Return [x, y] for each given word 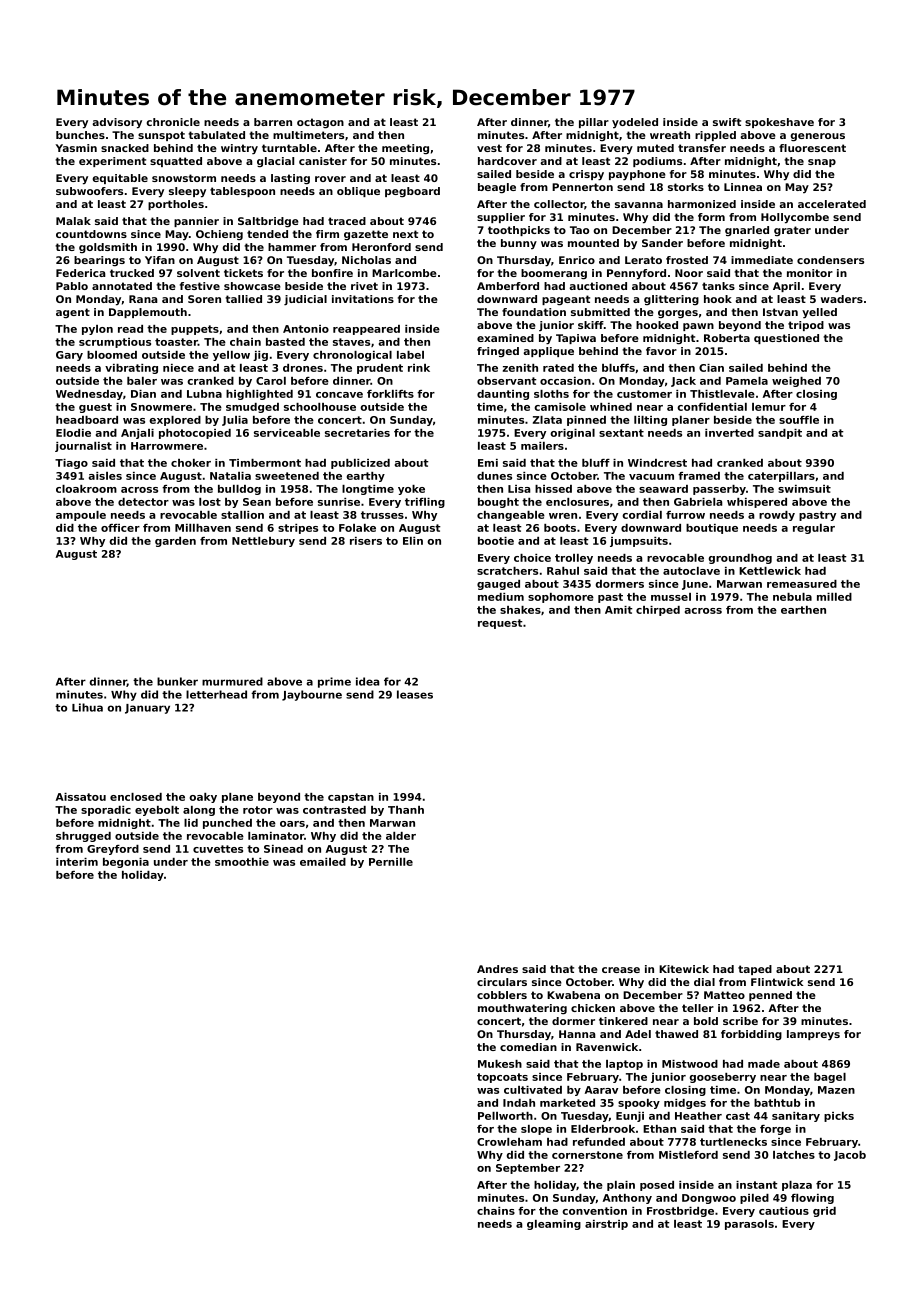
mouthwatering [522, 1009]
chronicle [173, 122]
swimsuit [804, 489]
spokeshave [779, 123]
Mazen [836, 1090]
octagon [320, 123]
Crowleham [509, 1142]
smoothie [242, 862]
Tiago [71, 464]
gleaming [554, 1225]
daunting [503, 395]
